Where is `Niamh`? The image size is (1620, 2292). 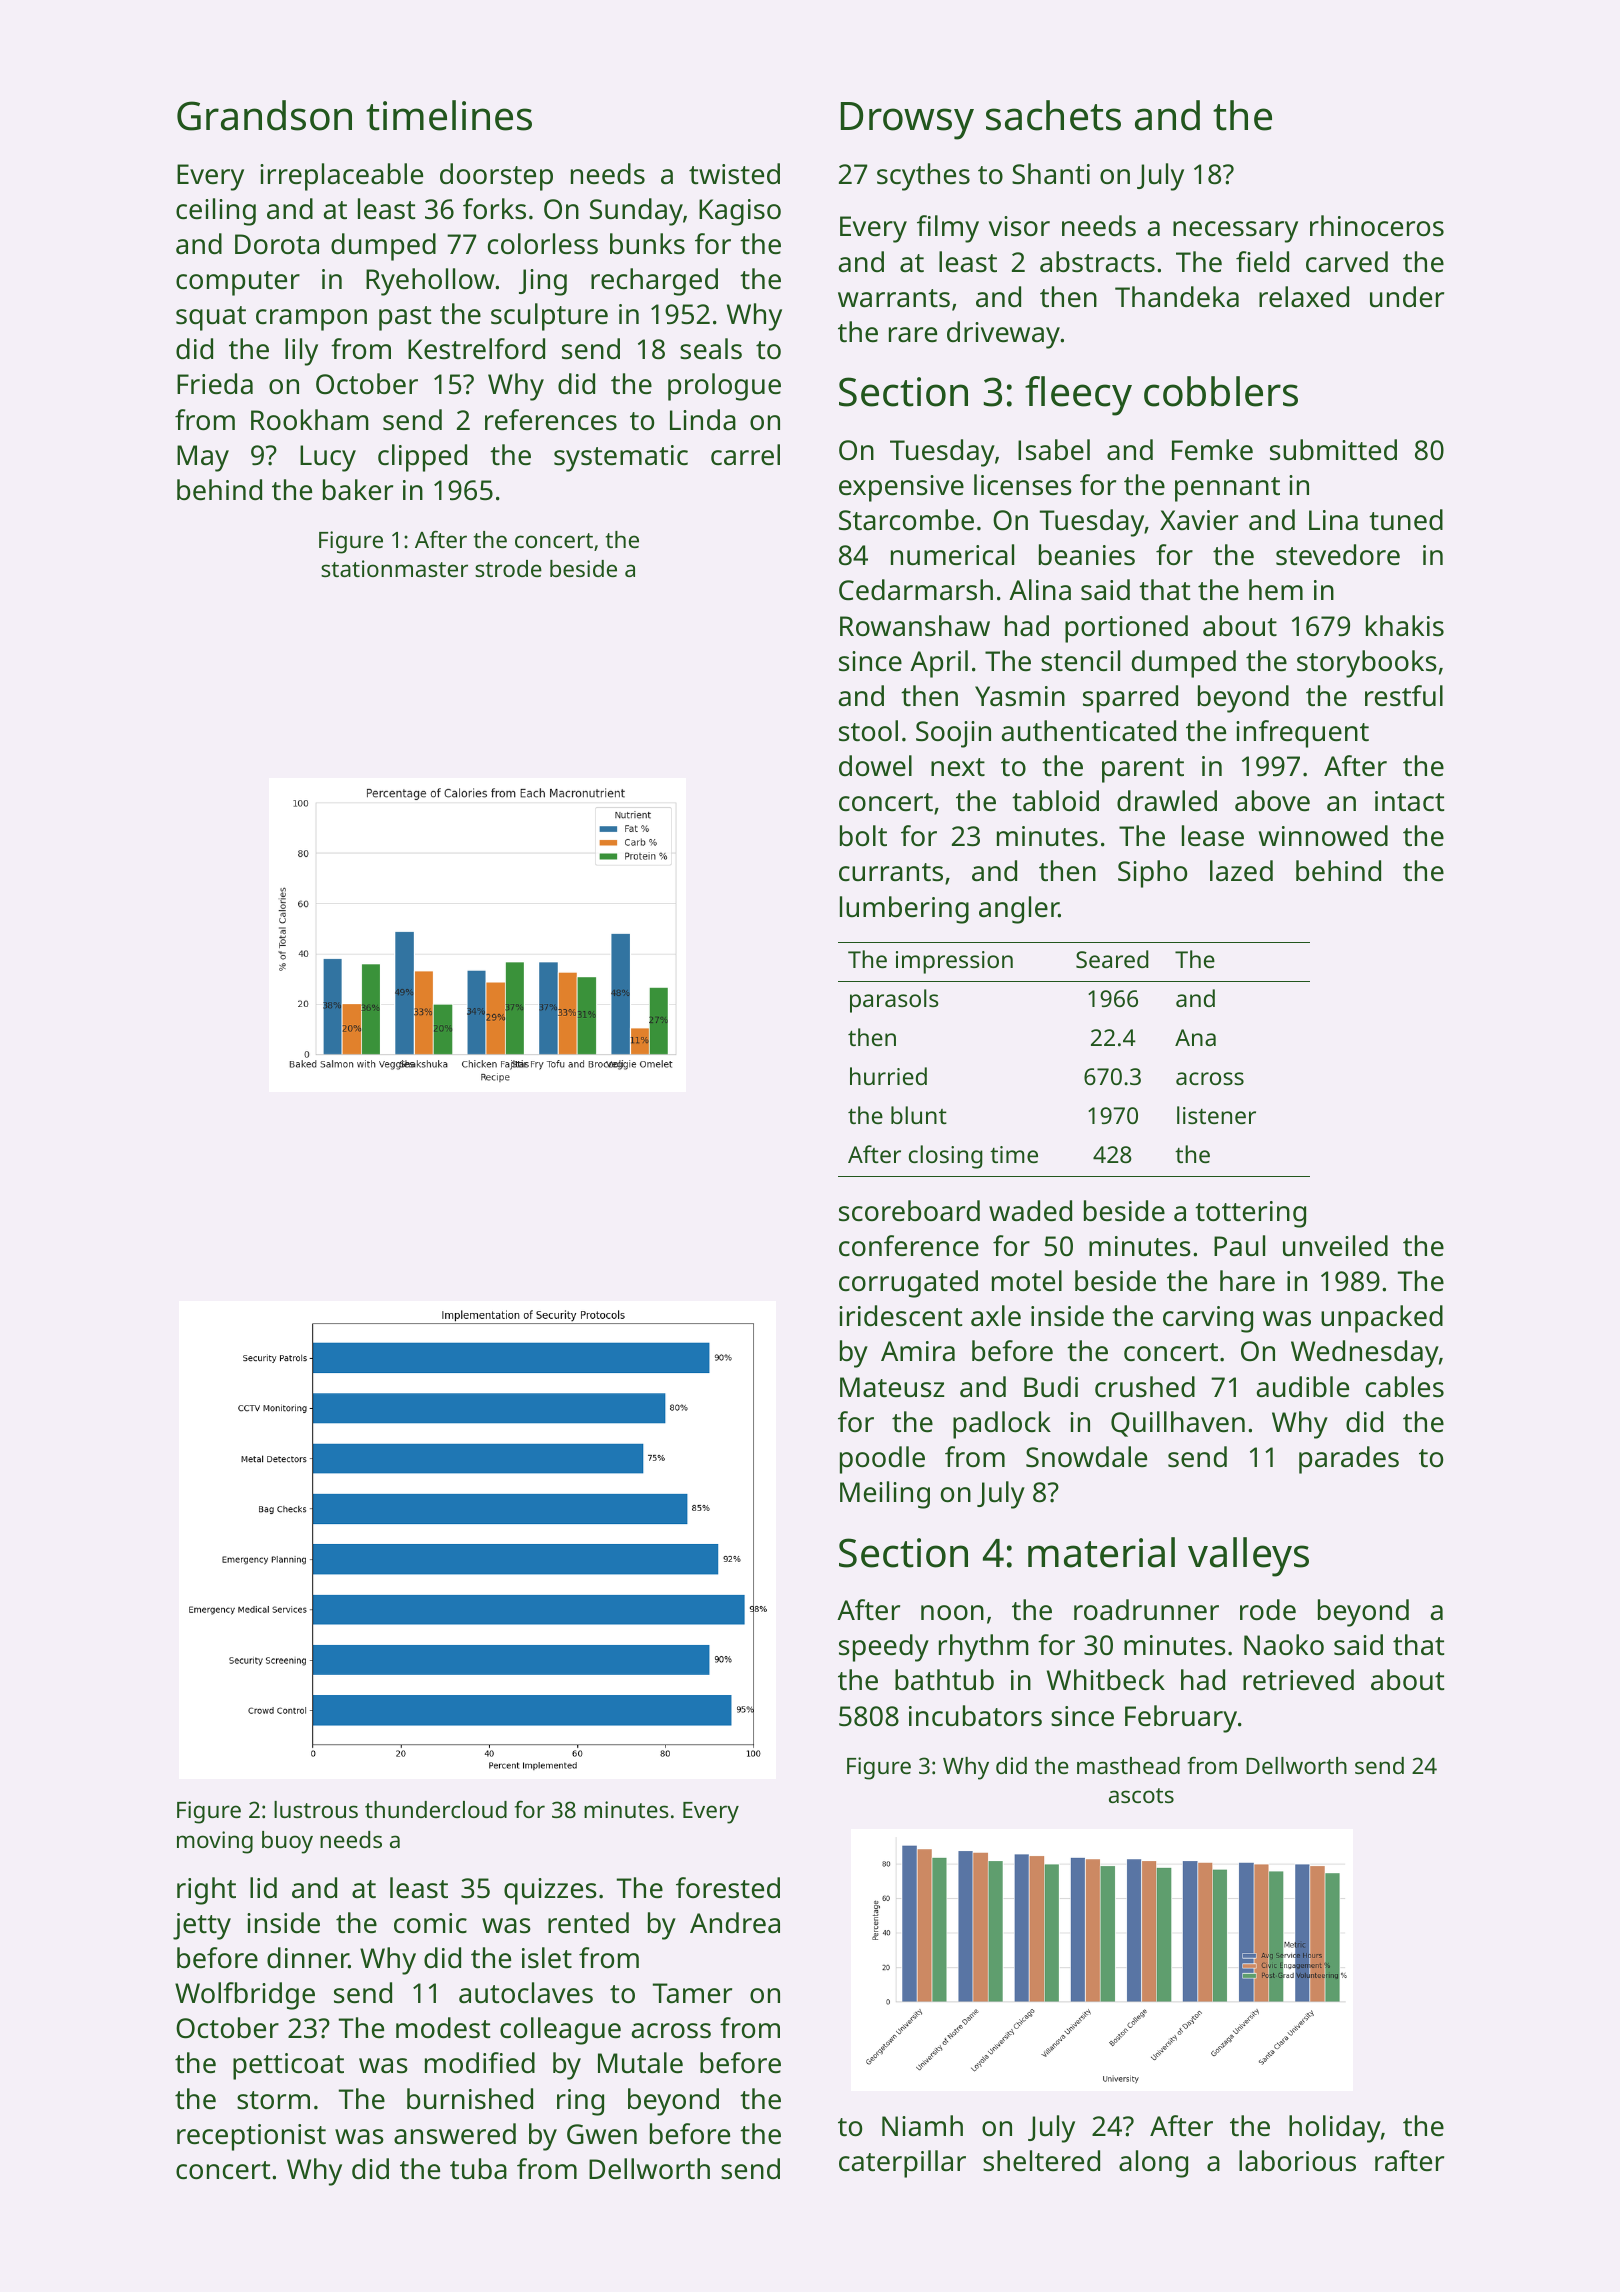
Niamh is located at coordinates (922, 2125).
